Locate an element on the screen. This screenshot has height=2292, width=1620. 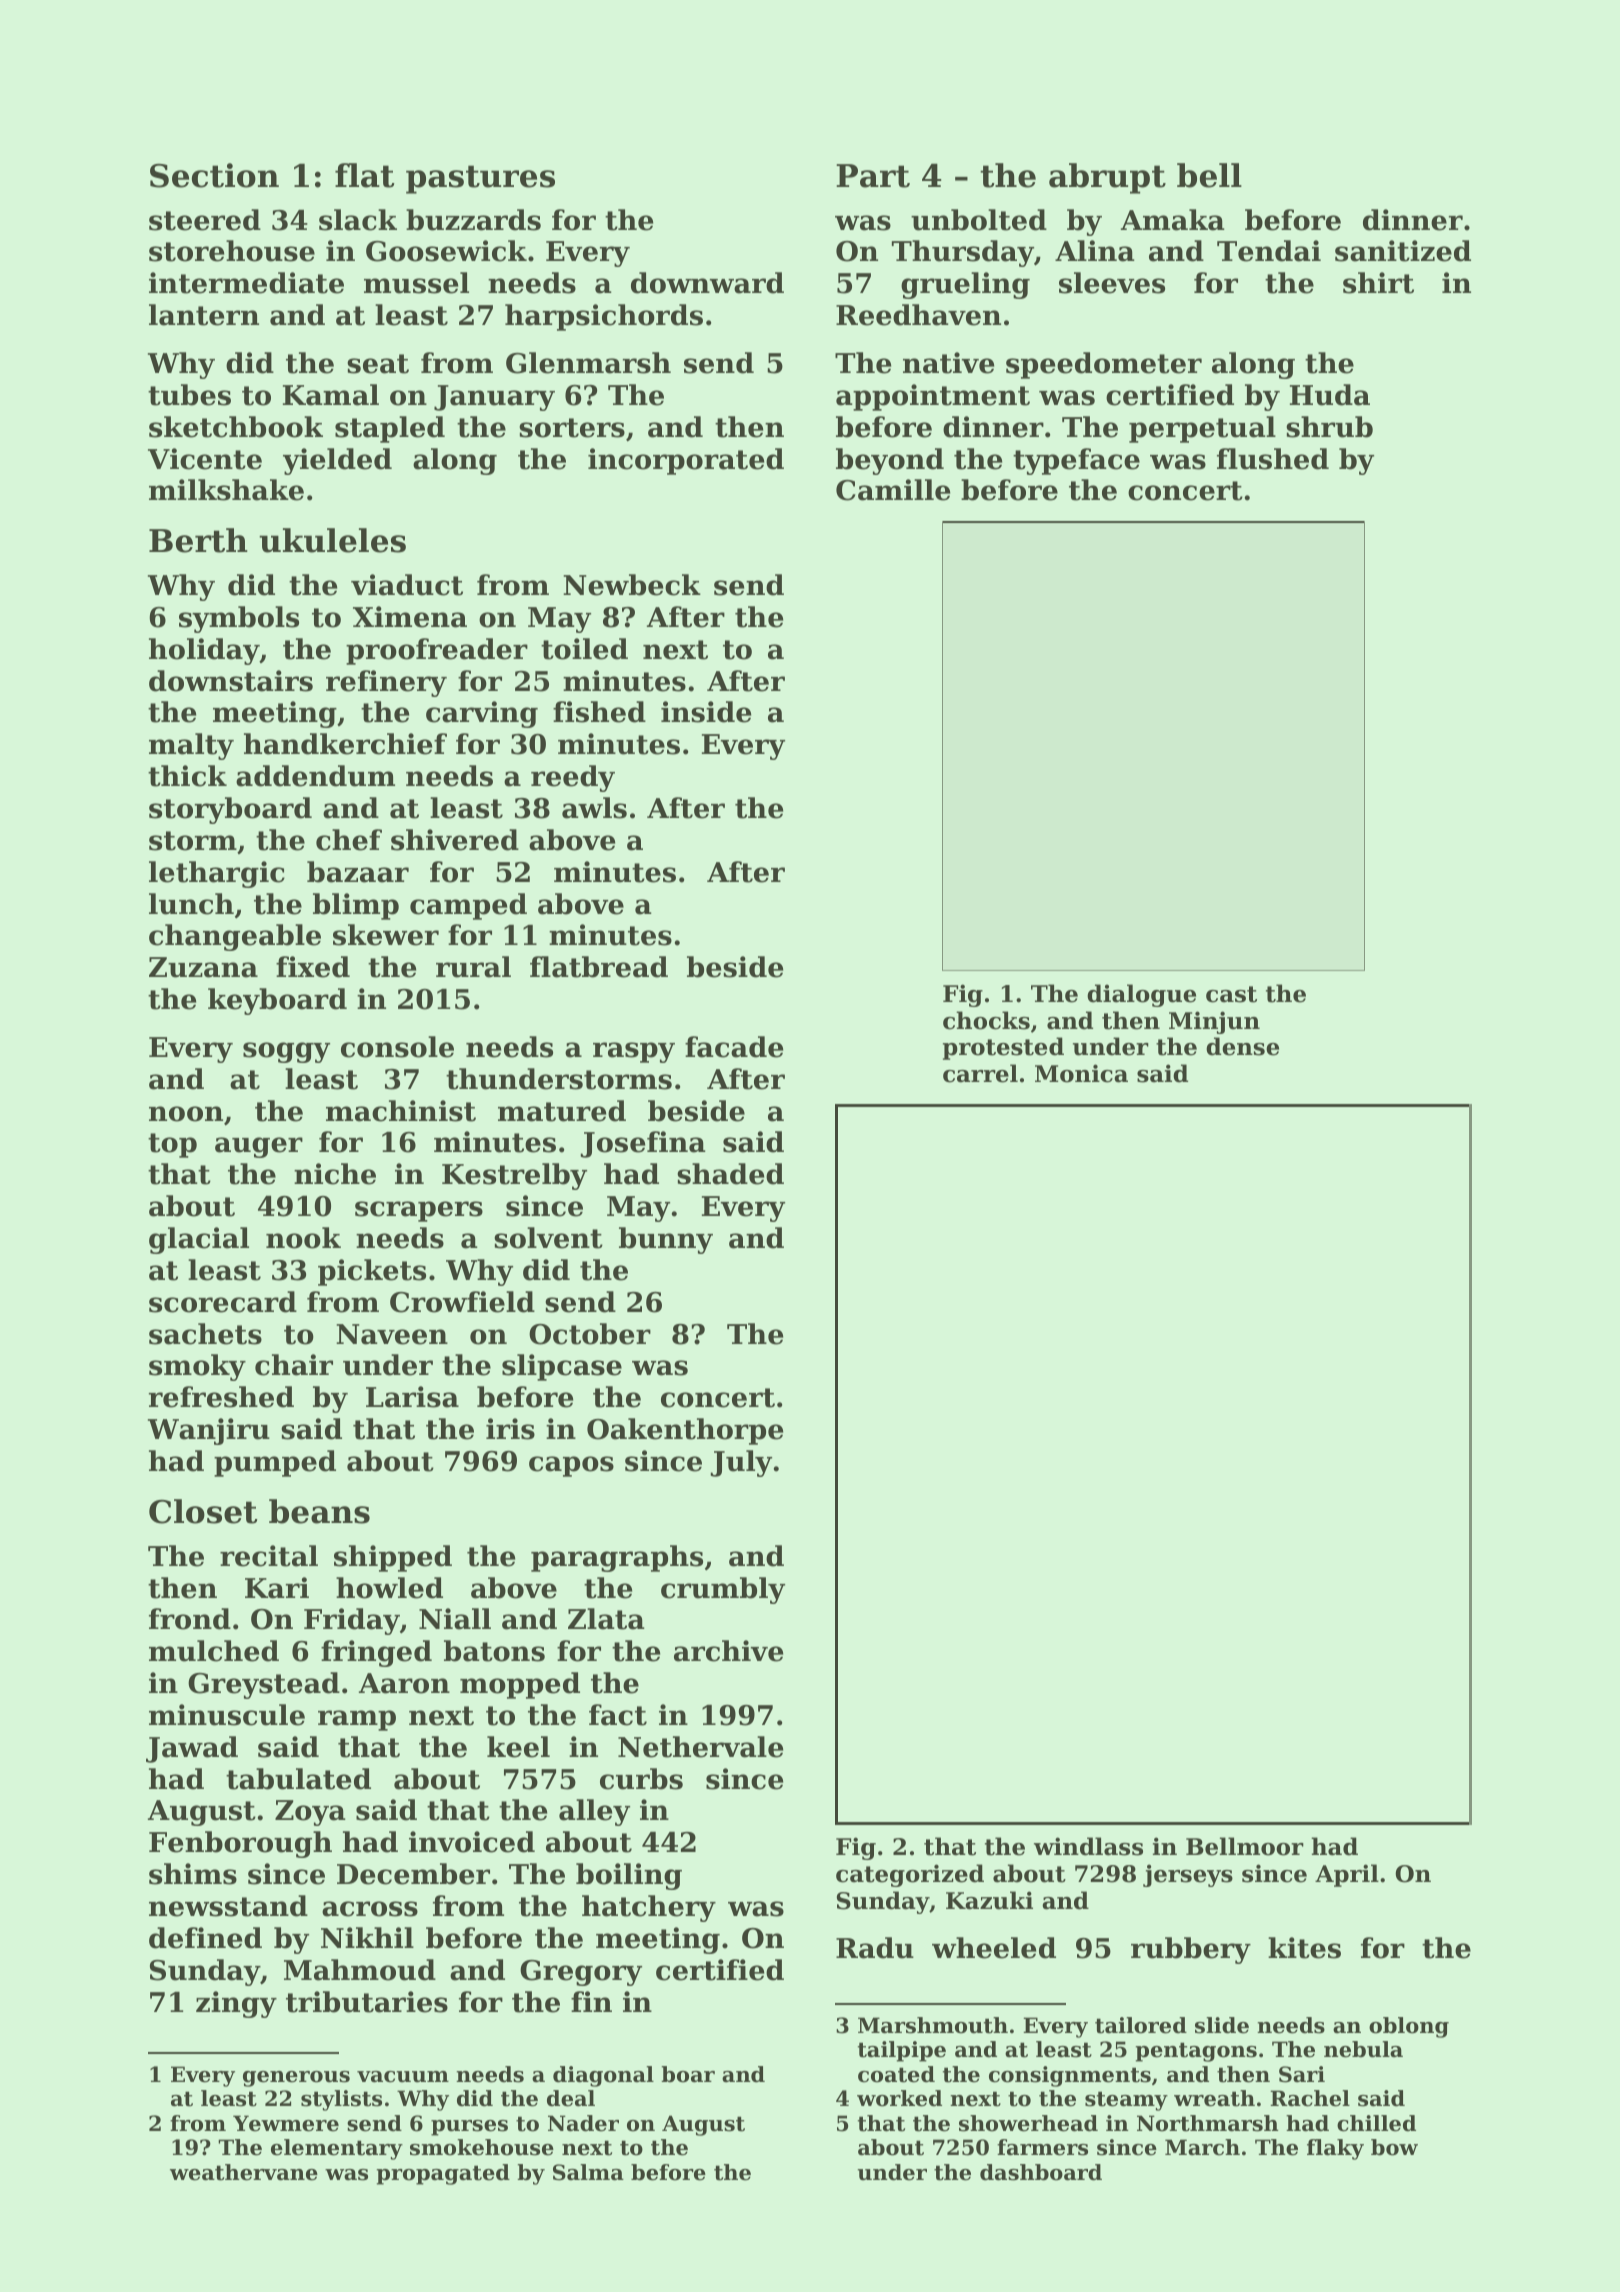
Newbeck is located at coordinates (632, 585).
